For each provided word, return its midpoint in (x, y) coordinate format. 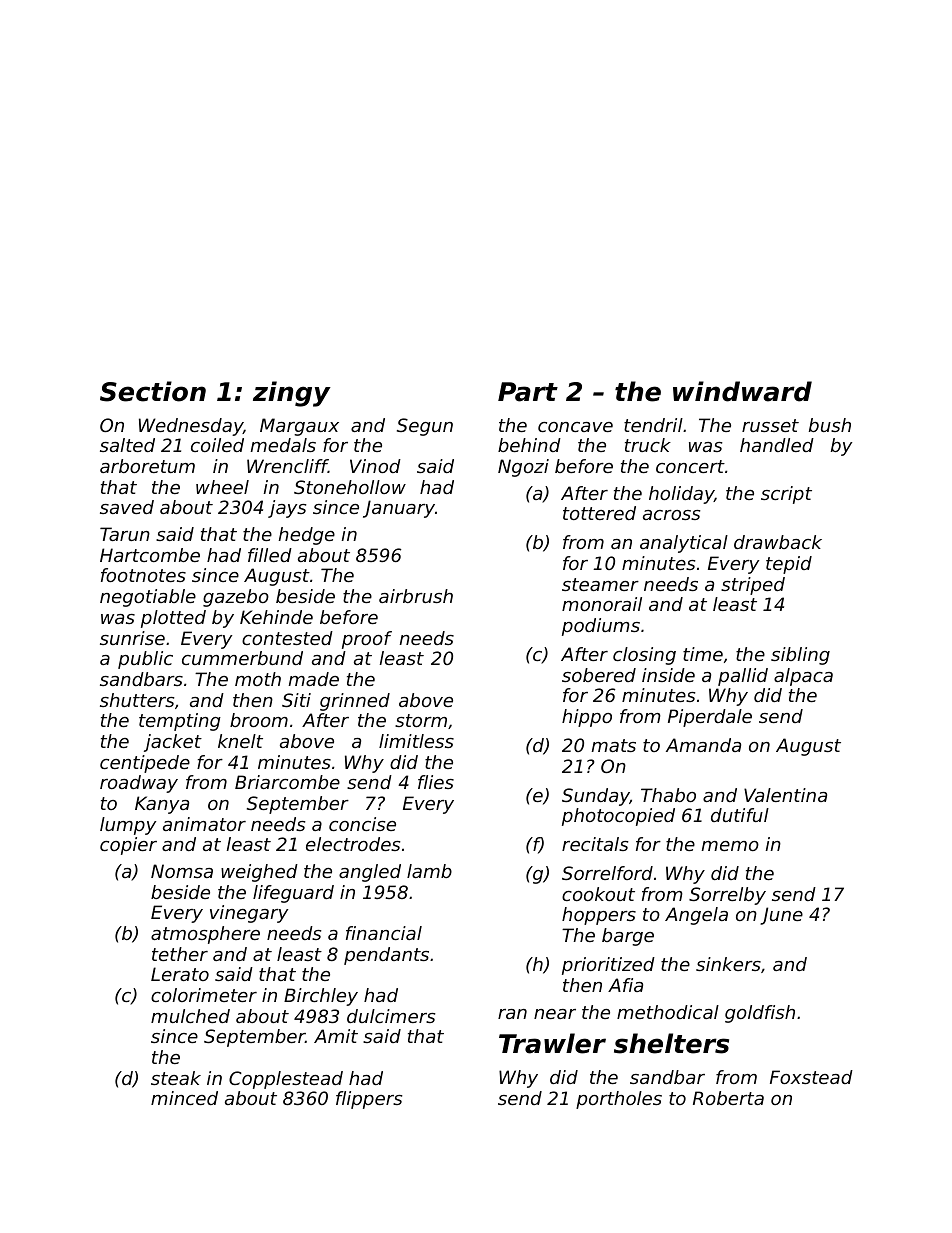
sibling (800, 656)
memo (730, 846)
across (671, 515)
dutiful (740, 815)
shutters (137, 700)
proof (367, 640)
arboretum (147, 466)
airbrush (416, 596)
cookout (598, 894)
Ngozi (523, 468)
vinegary (249, 914)
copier (128, 846)
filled (270, 555)
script (786, 495)
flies (436, 782)
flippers (369, 1100)
